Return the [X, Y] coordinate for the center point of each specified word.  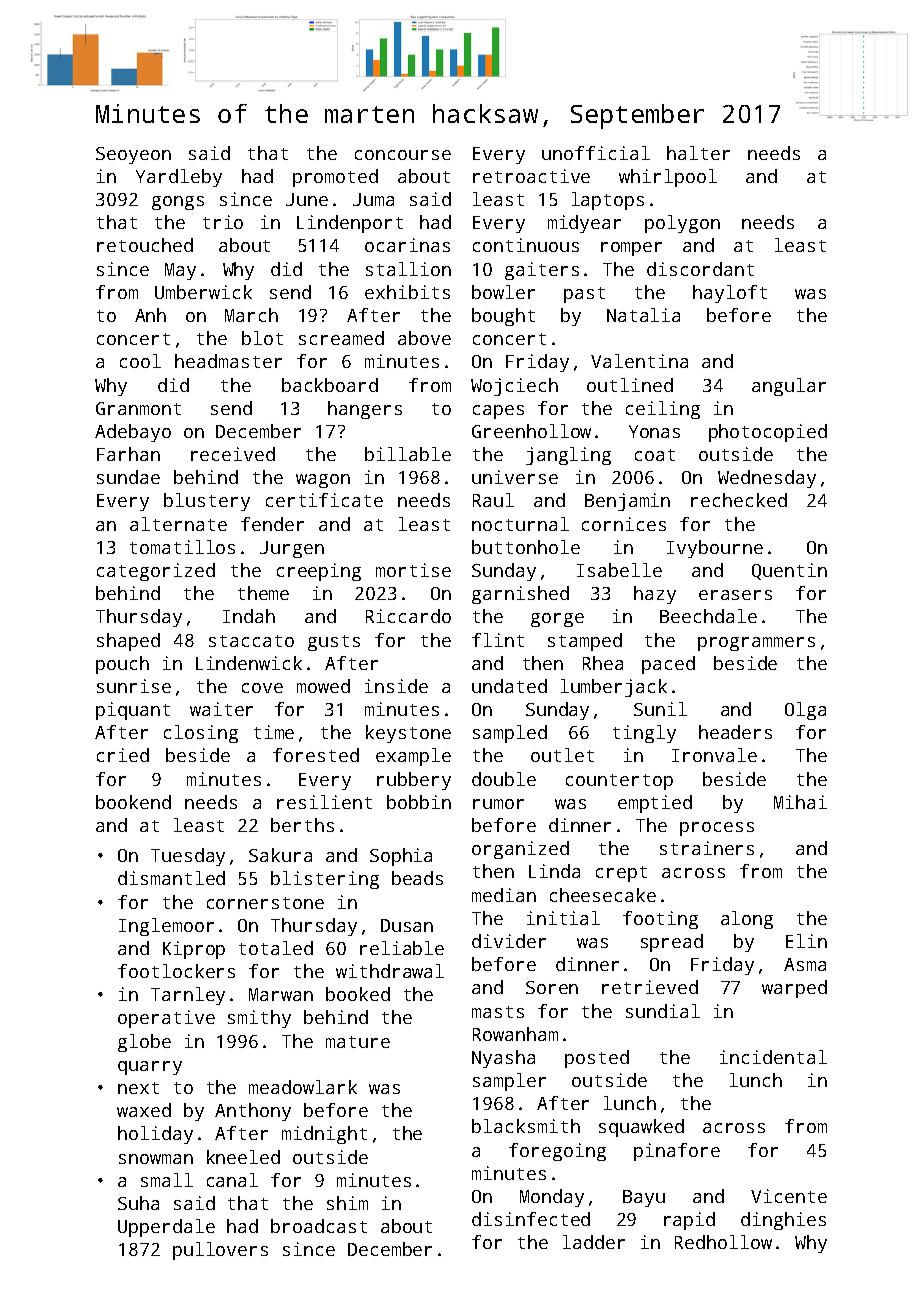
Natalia [643, 315]
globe [144, 1043]
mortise [413, 570]
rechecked [739, 500]
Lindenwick [249, 663]
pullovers [220, 1251]
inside [396, 686]
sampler [509, 1082]
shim [347, 1203]
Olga [805, 711]
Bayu [644, 1198]
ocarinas [407, 245]
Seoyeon [133, 155]
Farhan [128, 454]
